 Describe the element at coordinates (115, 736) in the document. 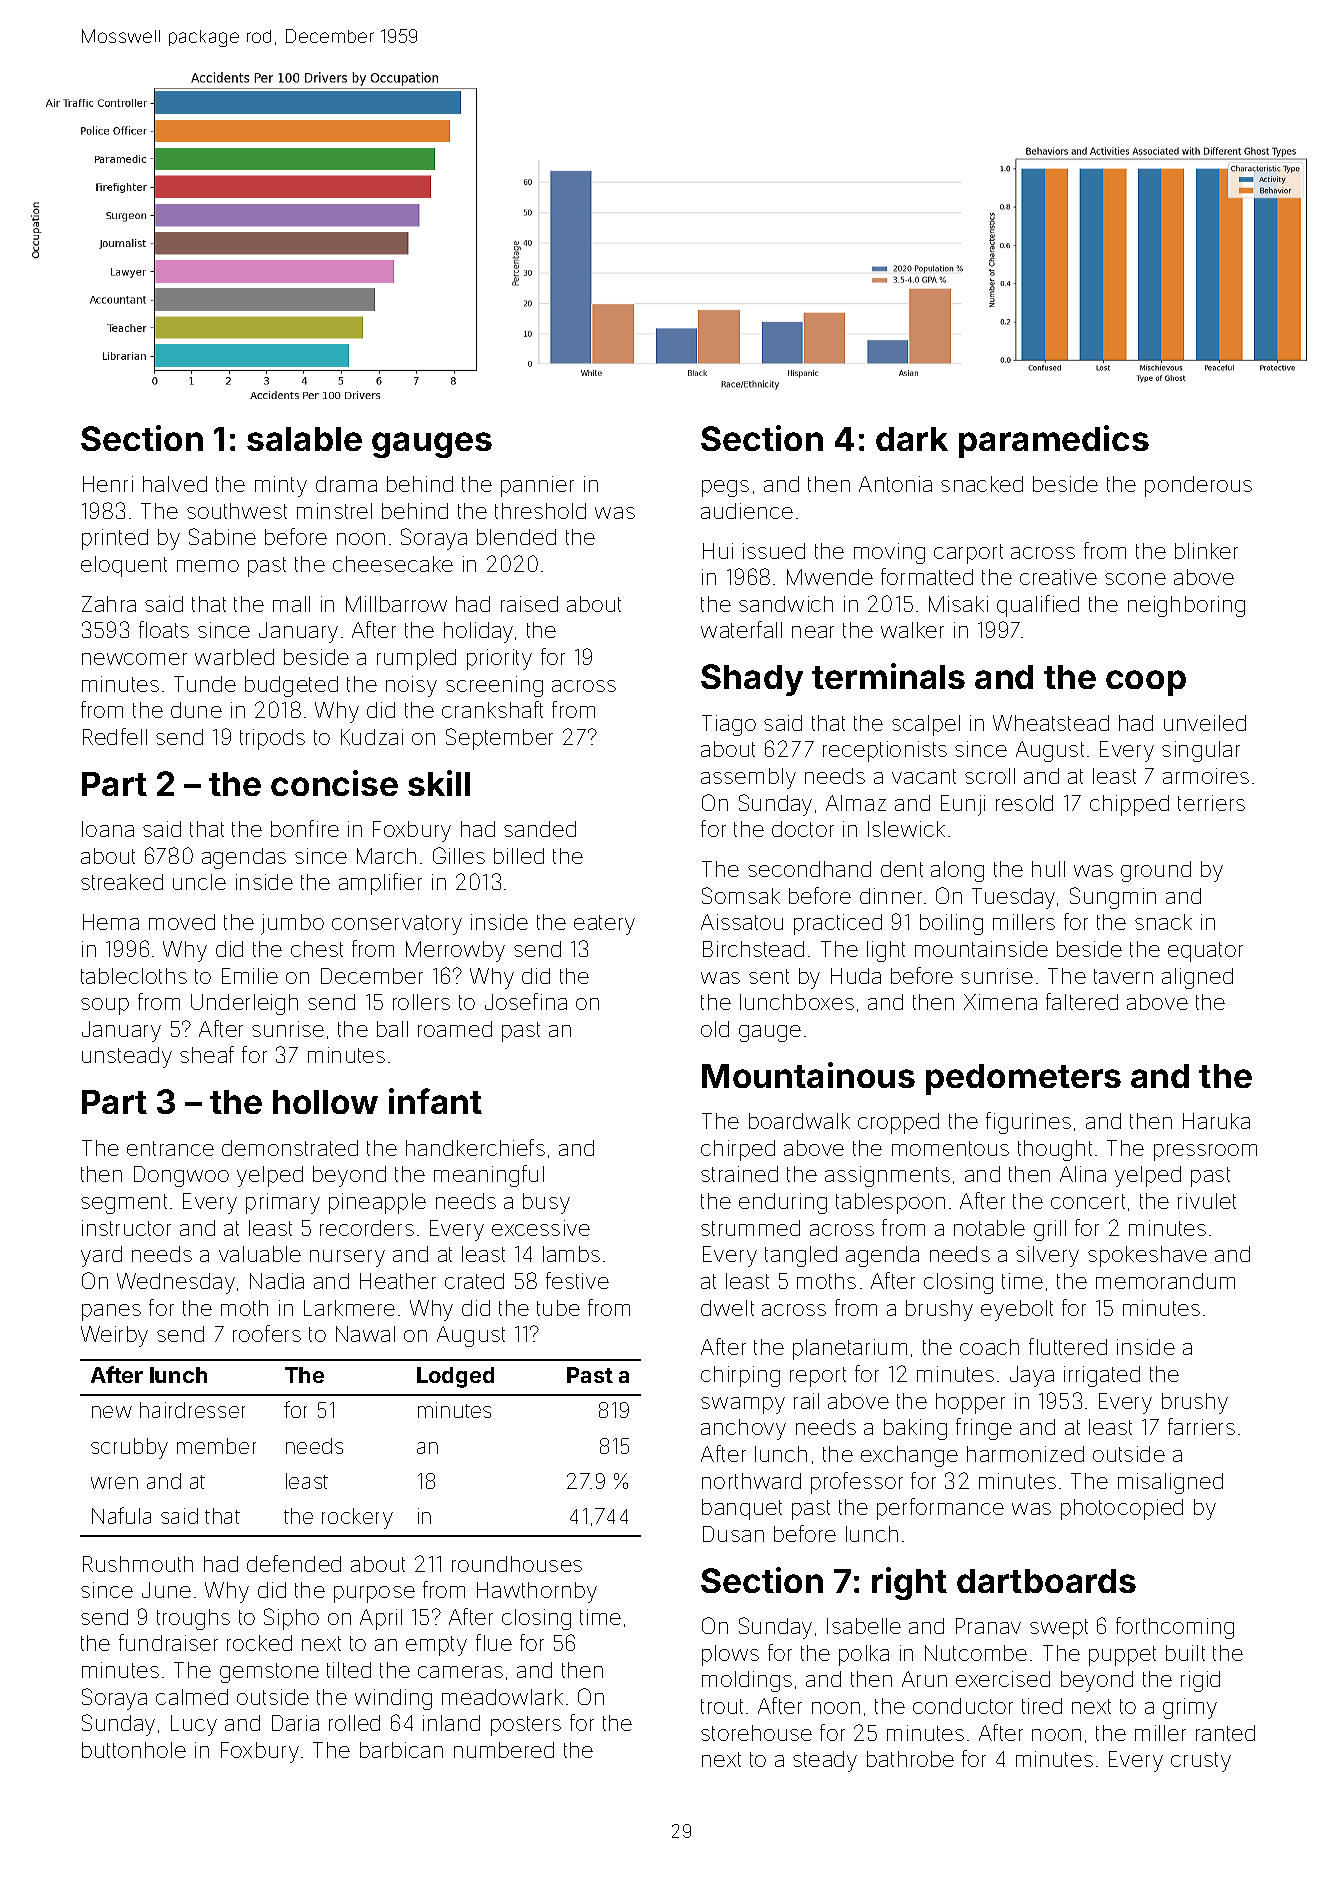

I see `Redfell` at that location.
